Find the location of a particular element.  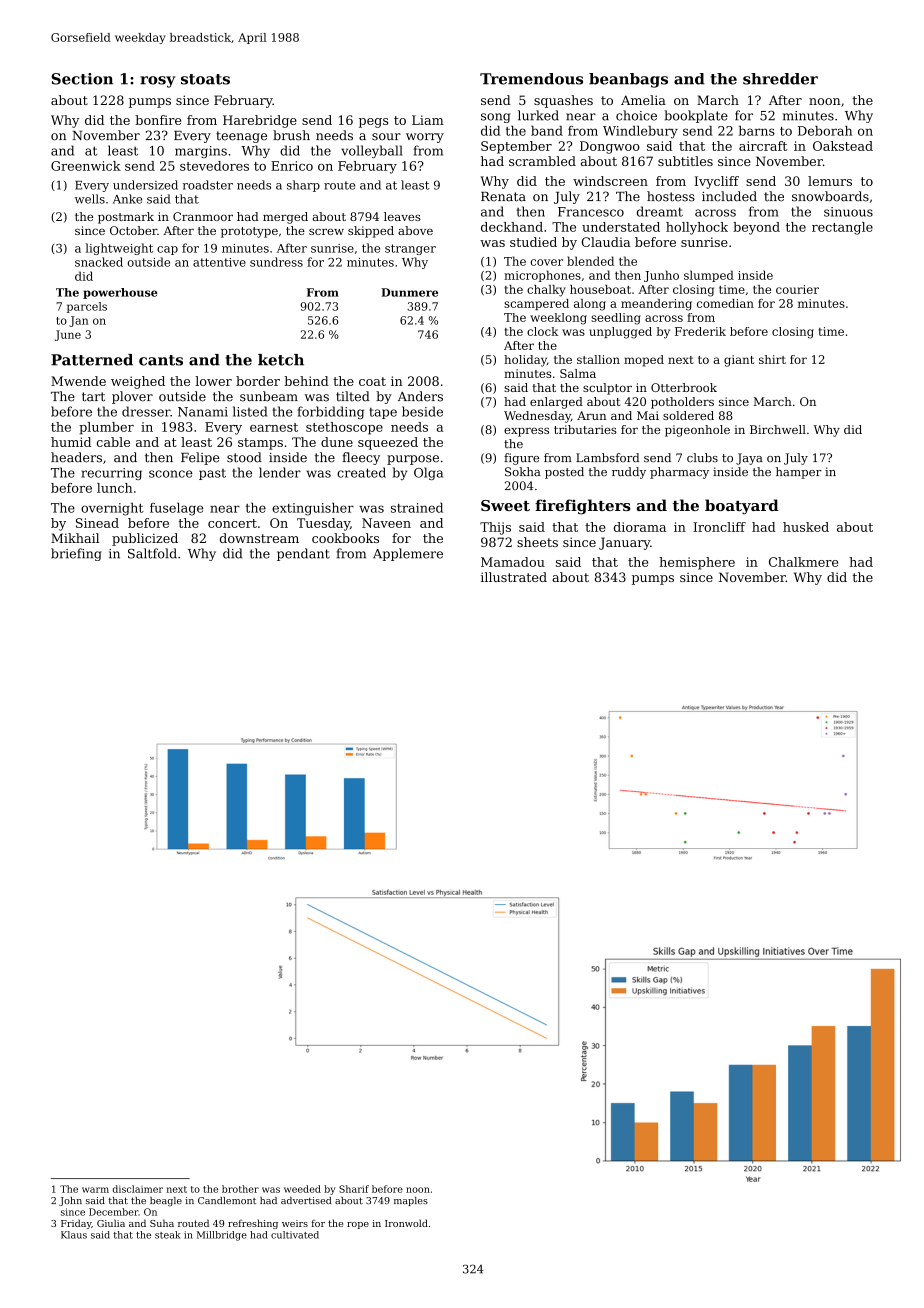

volleyball is located at coordinates (372, 151).
